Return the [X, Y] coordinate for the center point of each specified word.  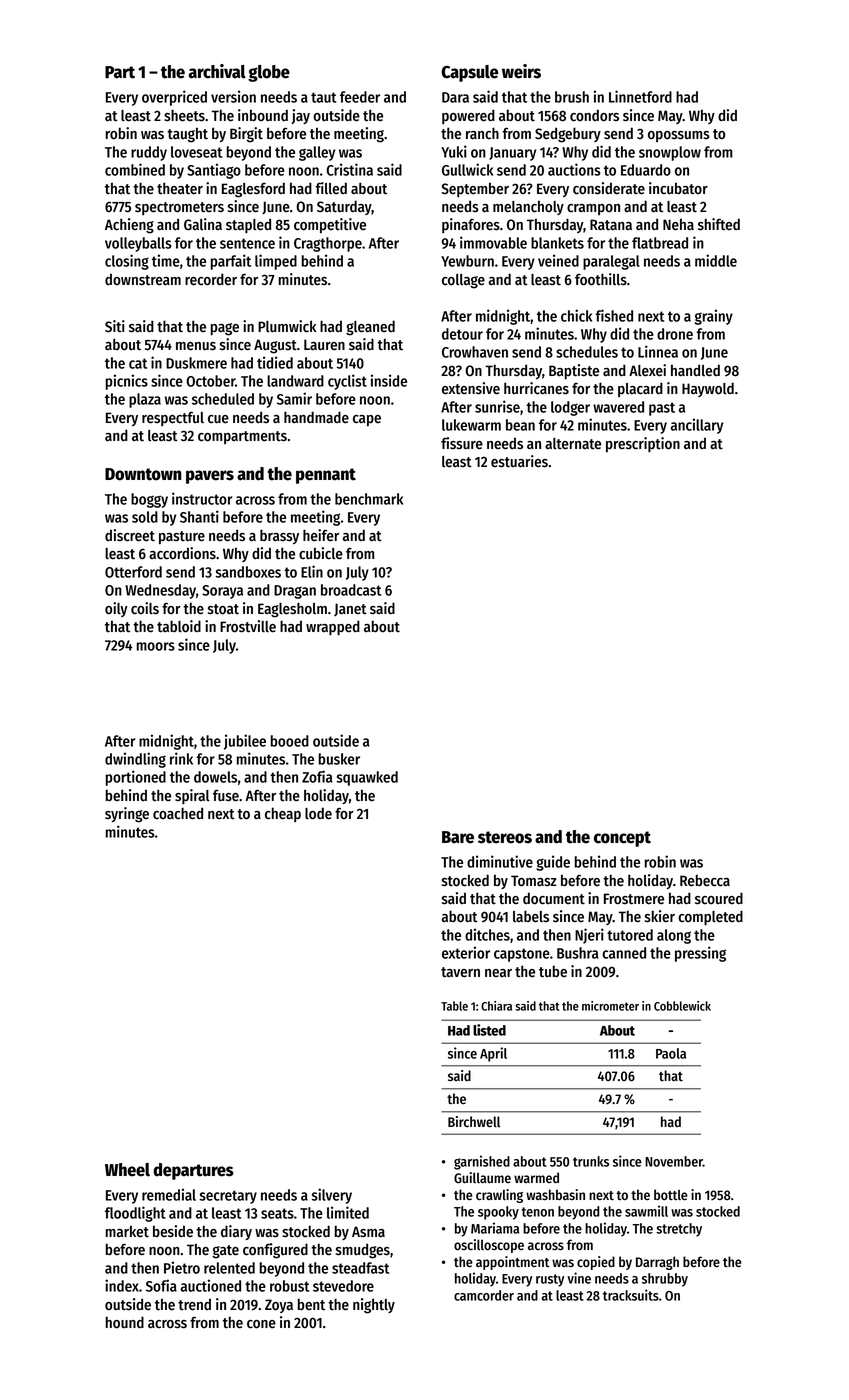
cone [261, 1324]
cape [367, 420]
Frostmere [634, 899]
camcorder [484, 1295]
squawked [367, 778]
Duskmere [196, 363]
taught [187, 135]
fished [614, 315]
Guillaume [482, 1178]
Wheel [127, 1170]
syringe [127, 815]
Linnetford [640, 96]
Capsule [469, 73]
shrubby [665, 1280]
